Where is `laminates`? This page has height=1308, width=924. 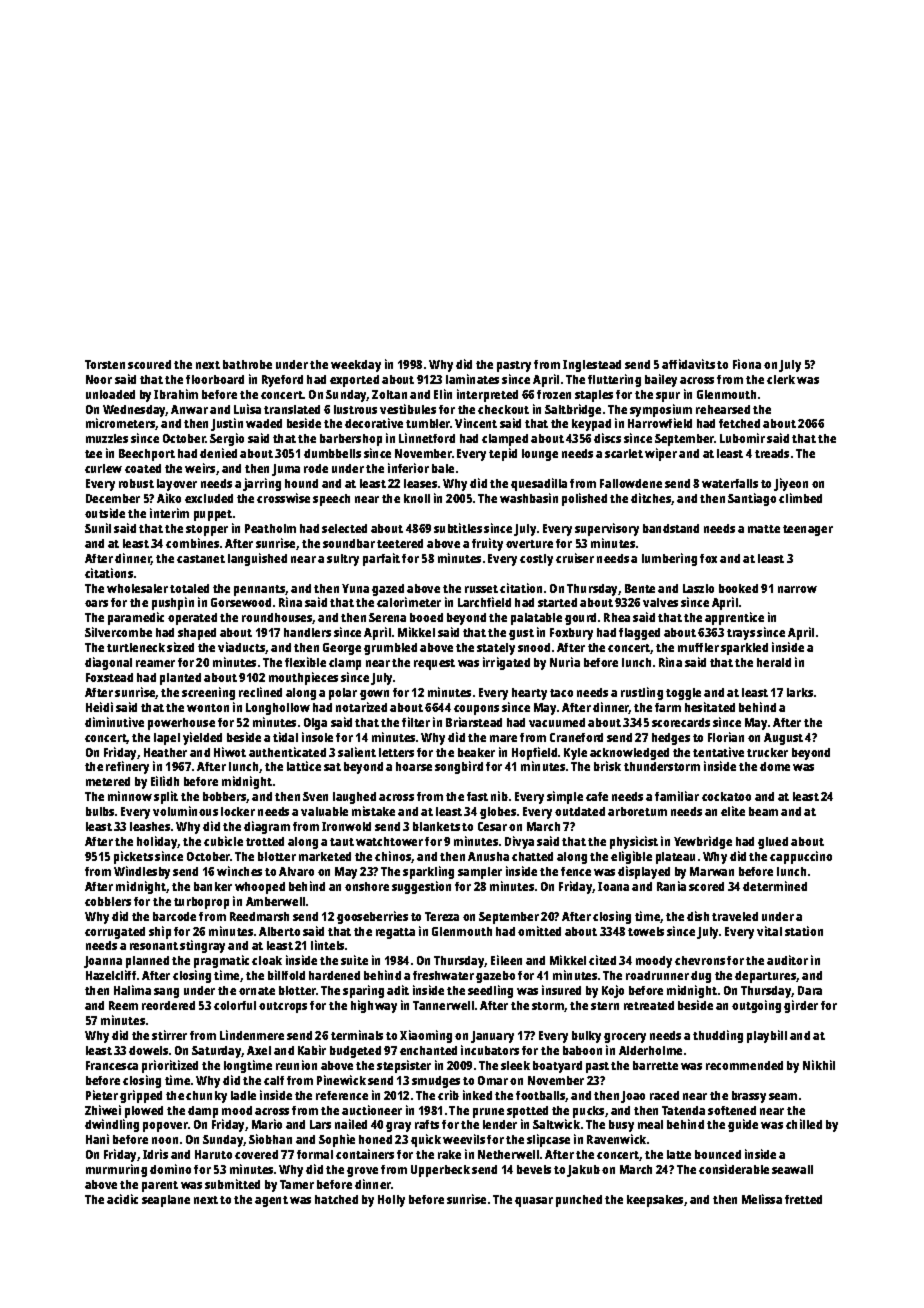
laminates is located at coordinates (472, 379).
